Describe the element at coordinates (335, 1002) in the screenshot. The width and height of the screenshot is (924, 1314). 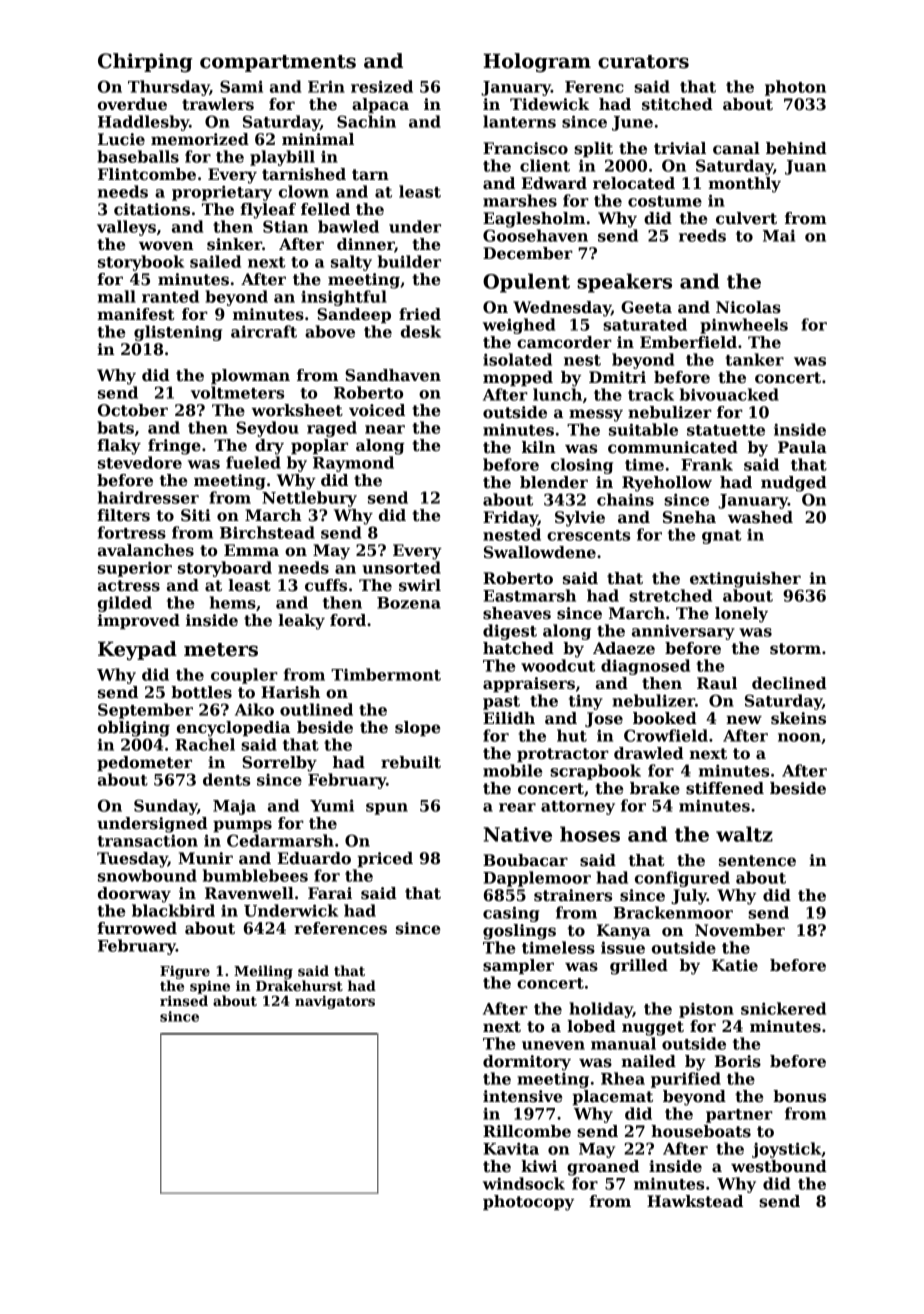
I see `navigators` at that location.
